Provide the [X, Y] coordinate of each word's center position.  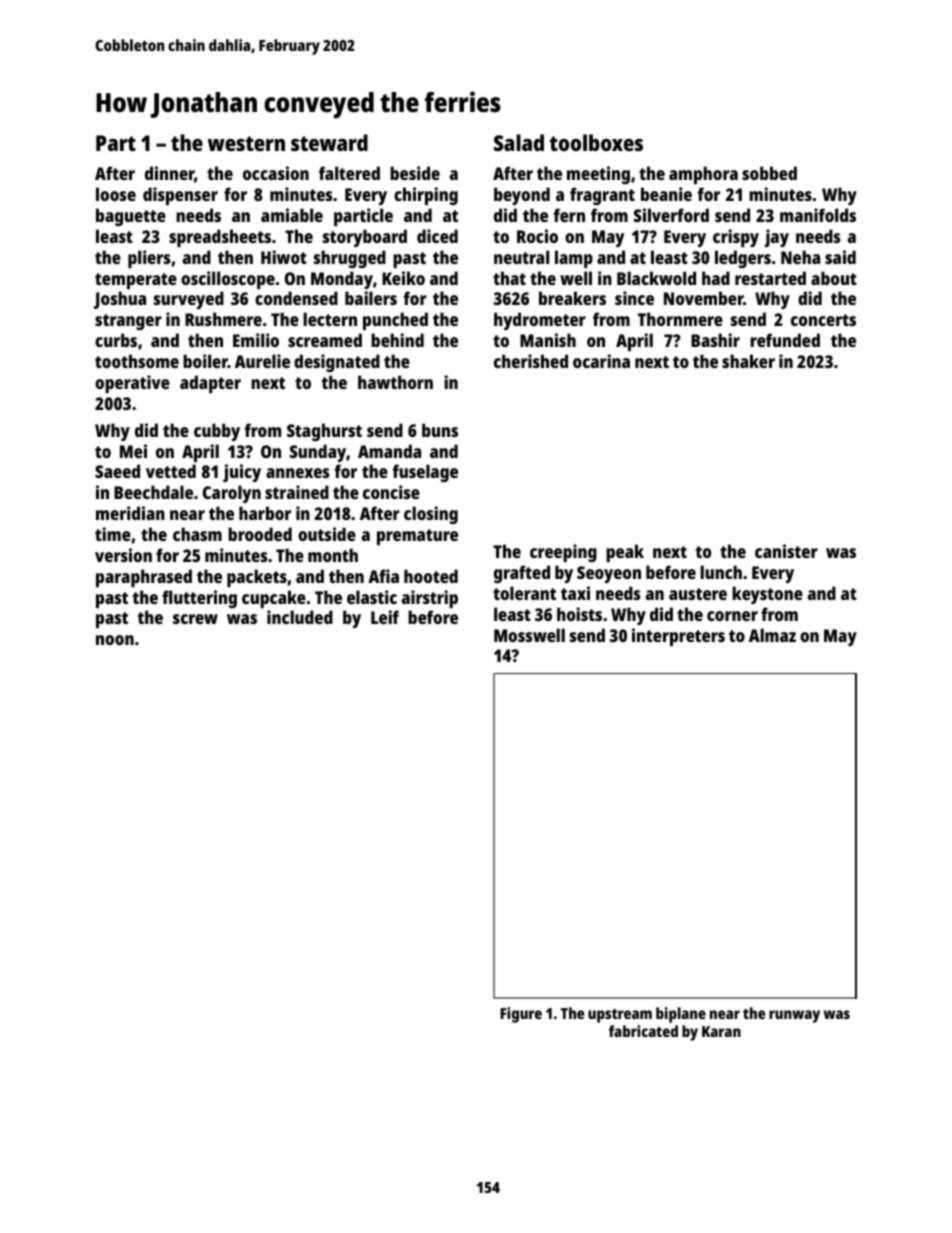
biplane [681, 1015]
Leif [385, 617]
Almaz [772, 635]
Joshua [120, 300]
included [300, 617]
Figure [521, 1015]
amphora [703, 175]
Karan [721, 1031]
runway [794, 1016]
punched [395, 321]
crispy [736, 238]
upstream [620, 1016]
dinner [169, 173]
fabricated [643, 1031]
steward [329, 142]
